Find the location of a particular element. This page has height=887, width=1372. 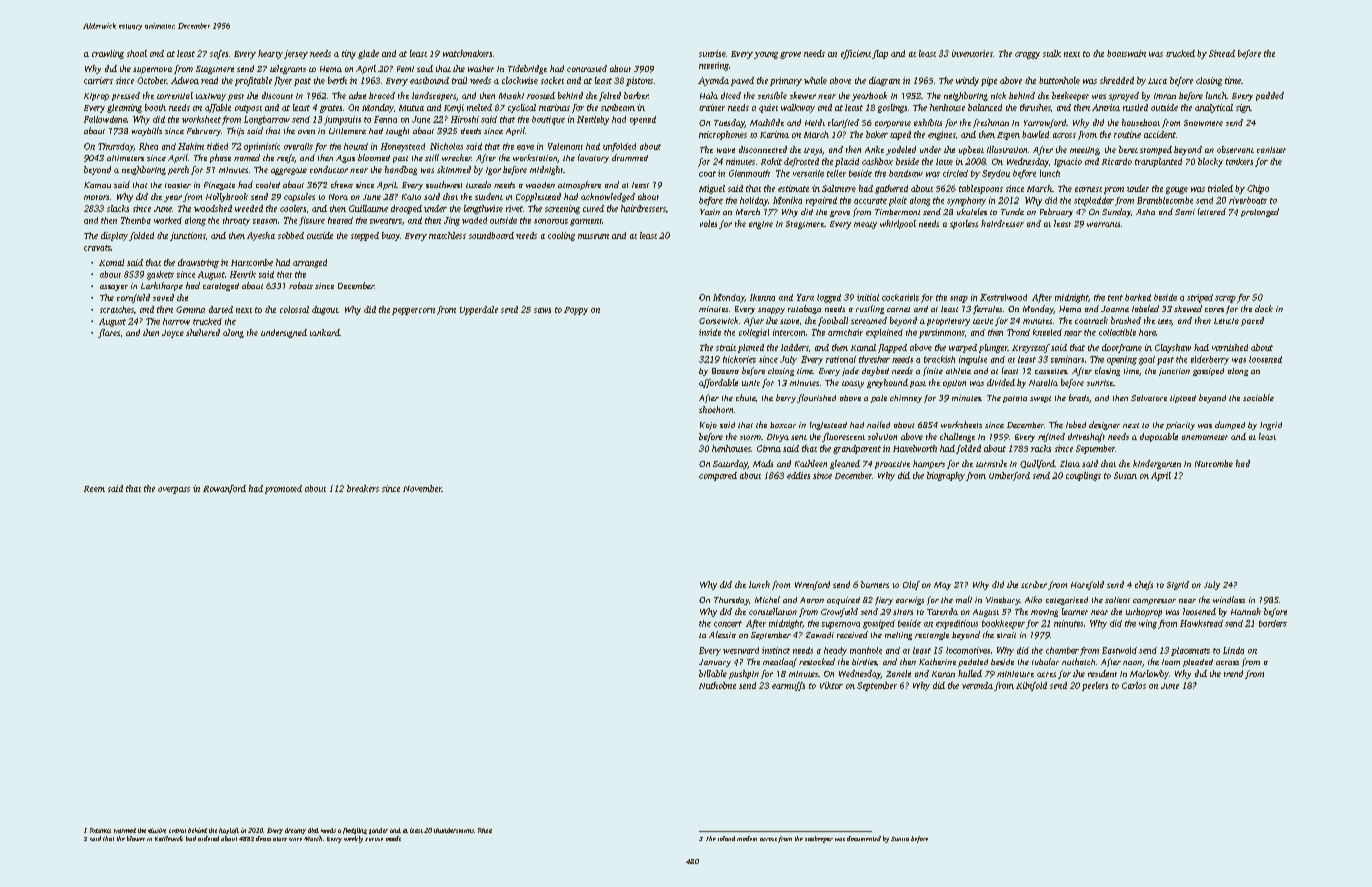

earmuffs is located at coordinates (788, 686).
